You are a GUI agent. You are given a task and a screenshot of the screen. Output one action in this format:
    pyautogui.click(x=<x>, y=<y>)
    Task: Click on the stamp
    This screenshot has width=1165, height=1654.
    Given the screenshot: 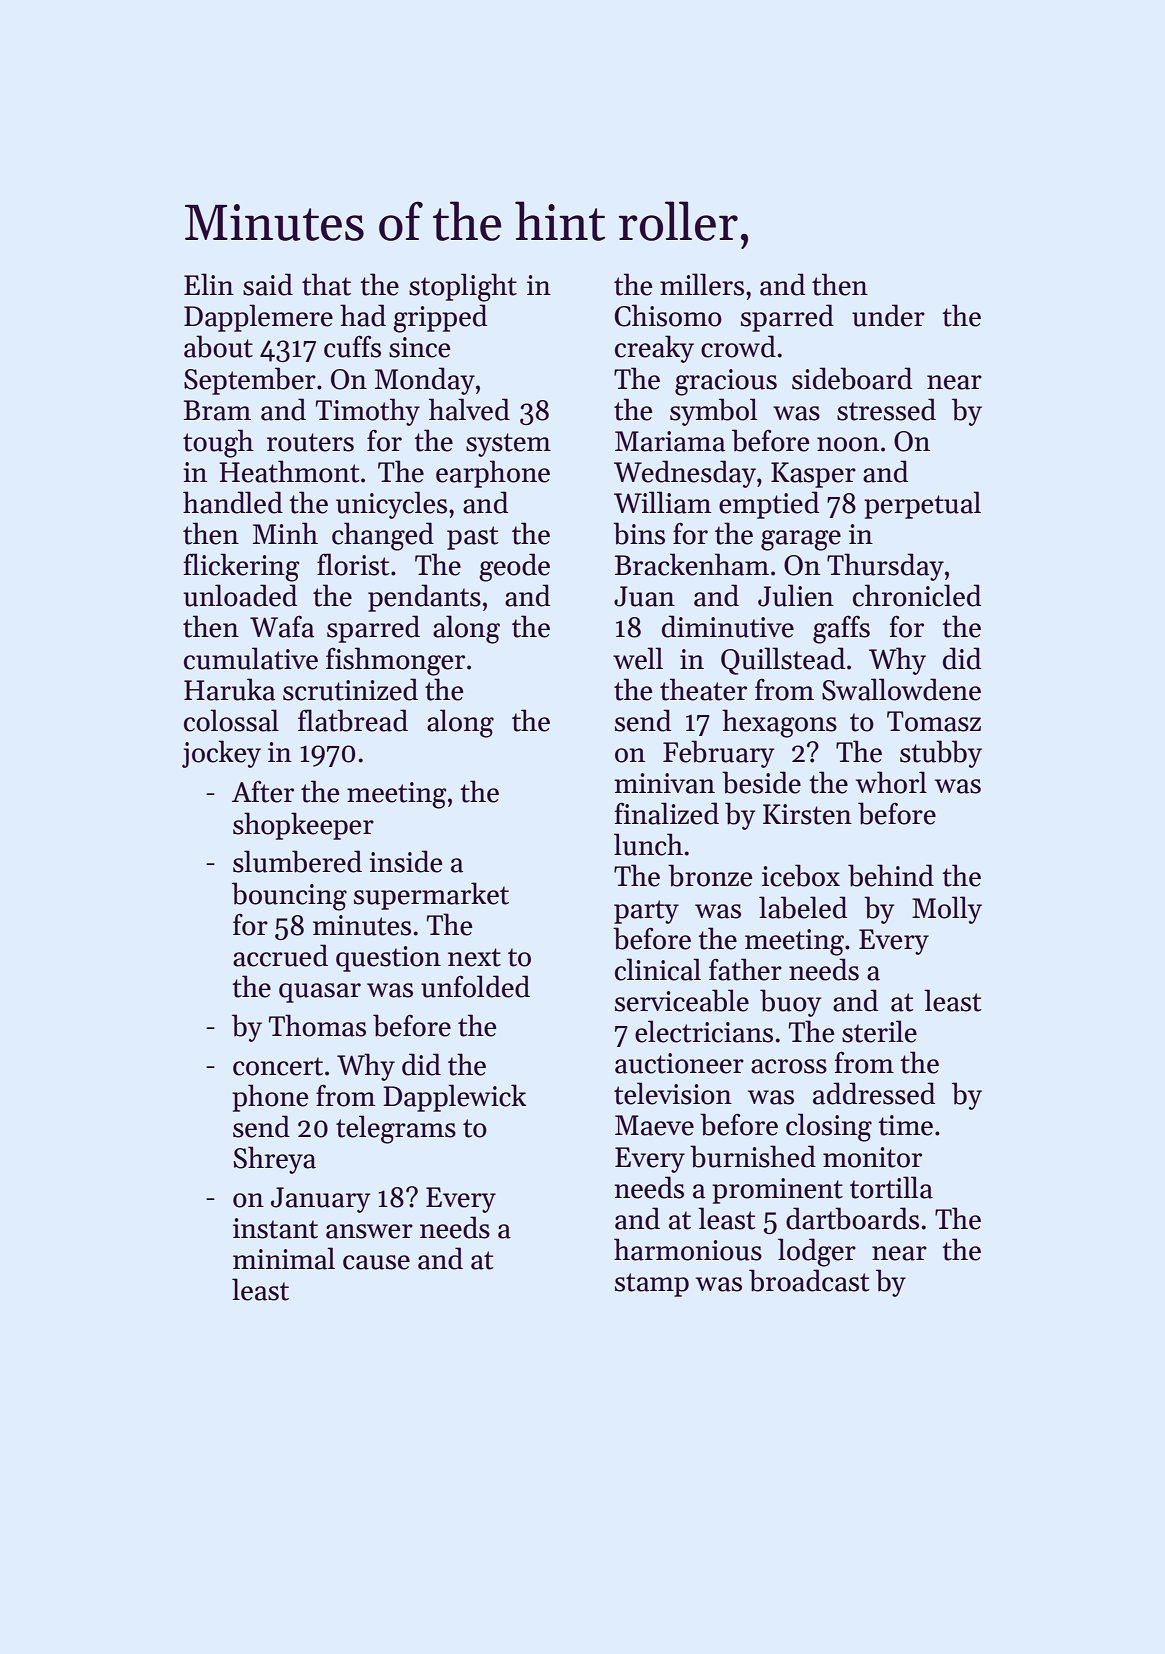 What is the action you would take?
    pyautogui.click(x=652, y=1285)
